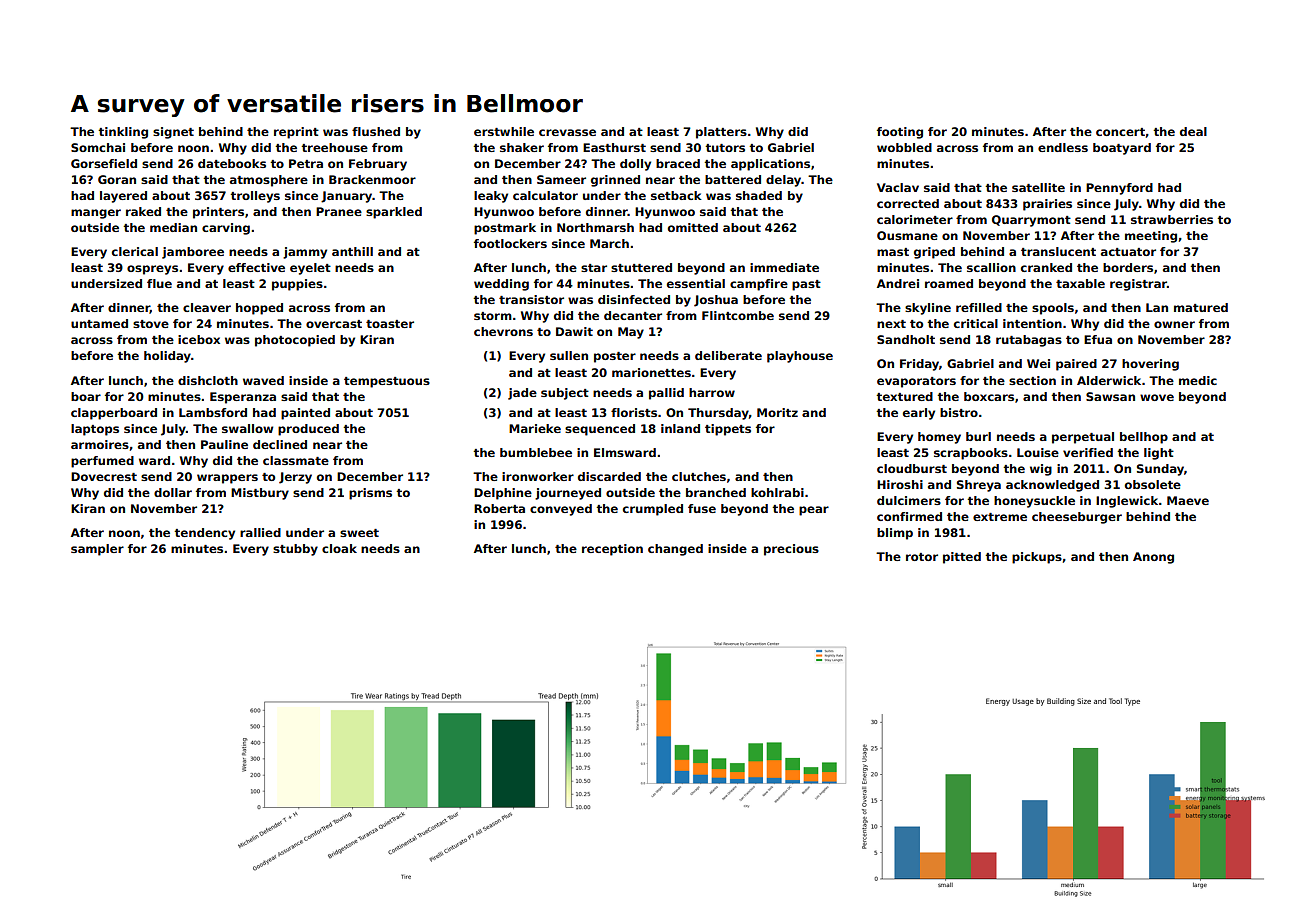 The height and width of the page is (924, 1308). I want to click on homey, so click(939, 438).
